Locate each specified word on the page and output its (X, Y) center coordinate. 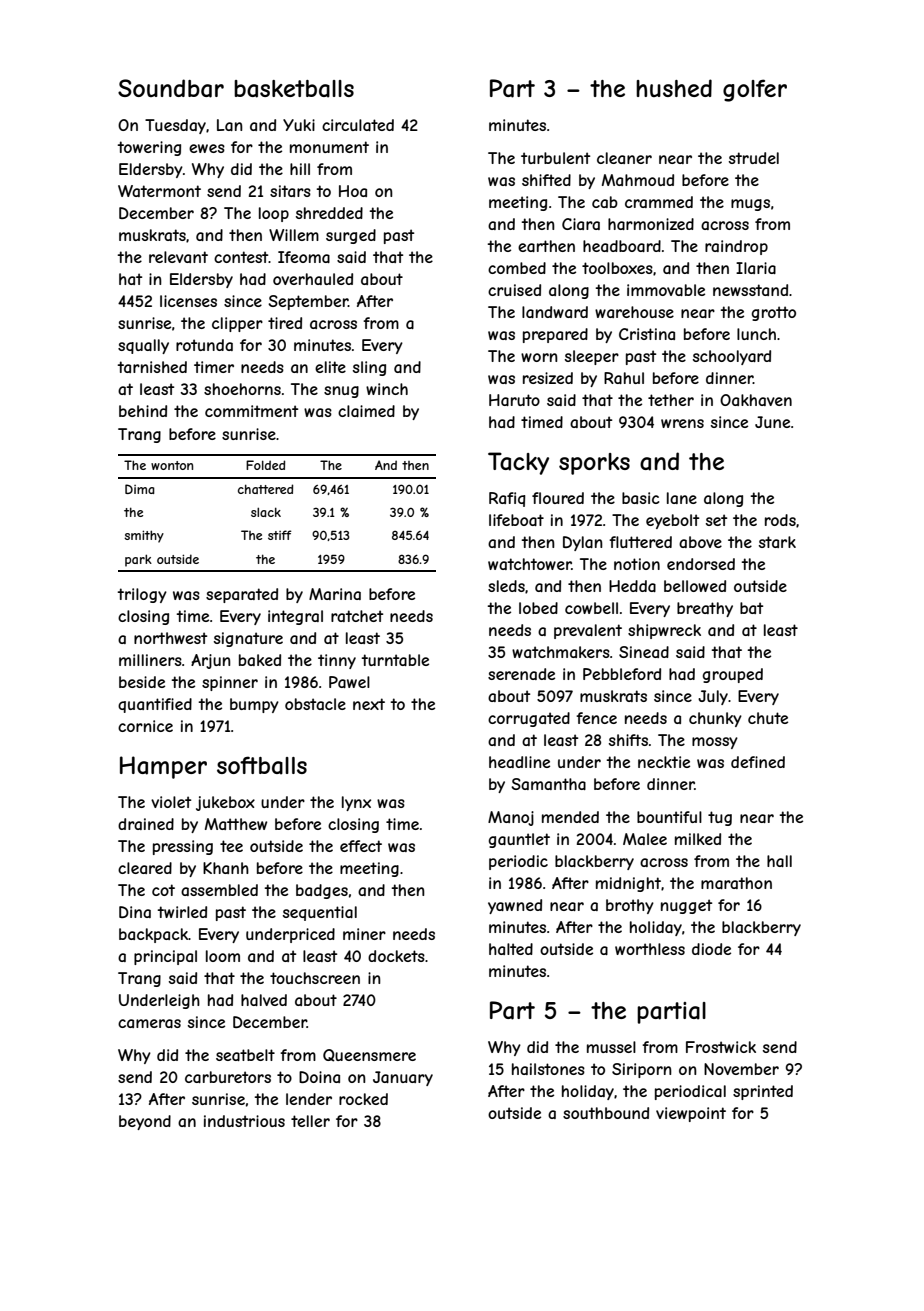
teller (310, 1121)
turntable (395, 660)
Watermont (159, 191)
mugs (750, 205)
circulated (358, 125)
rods (780, 520)
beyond (145, 1122)
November (741, 1069)
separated (242, 595)
